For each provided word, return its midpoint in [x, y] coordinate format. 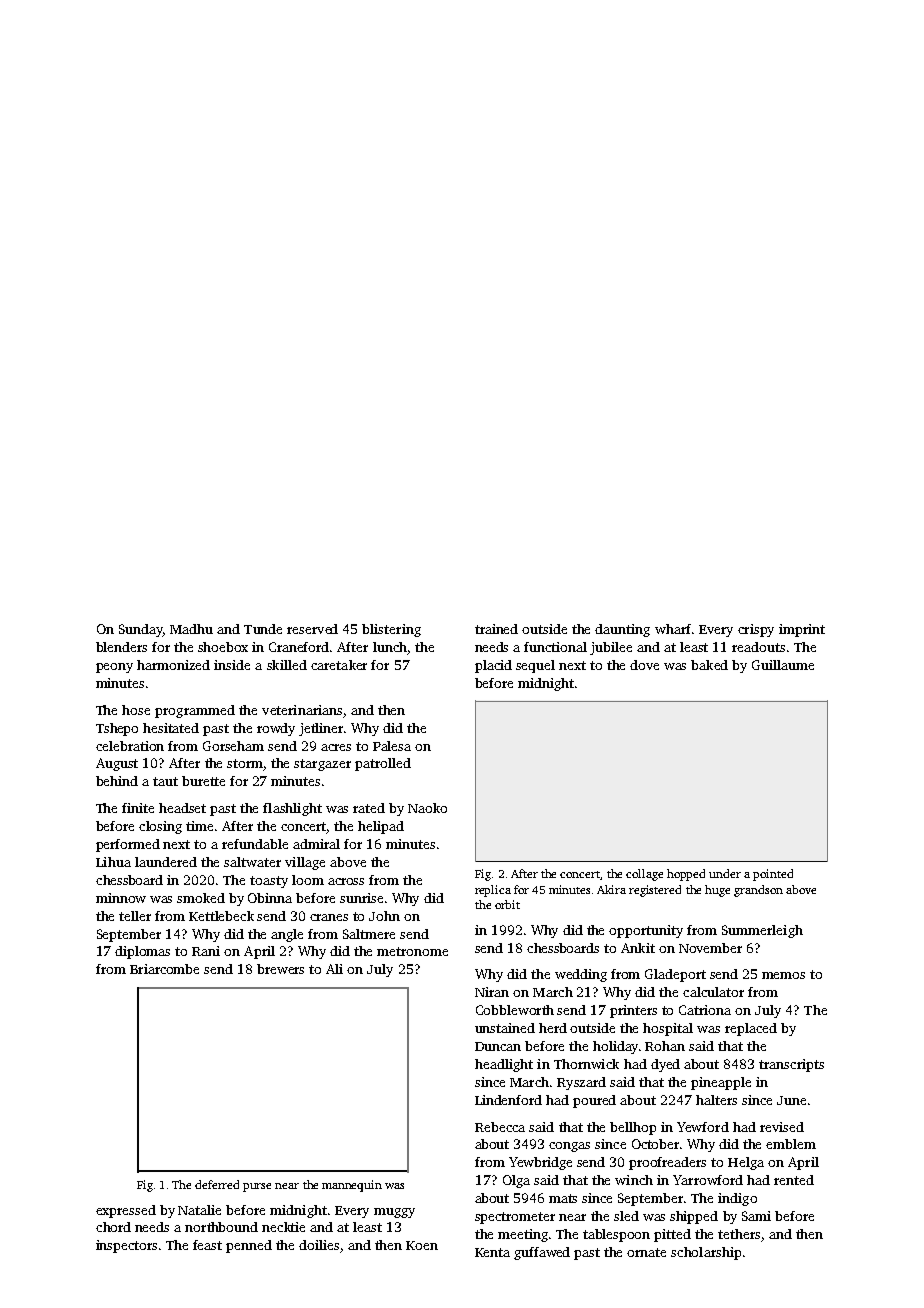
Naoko [427, 808]
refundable [255, 844]
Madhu [191, 629]
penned [249, 1246]
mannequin [352, 1186]
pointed [773, 875]
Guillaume [783, 665]
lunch [390, 647]
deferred [217, 1184]
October [655, 1144]
